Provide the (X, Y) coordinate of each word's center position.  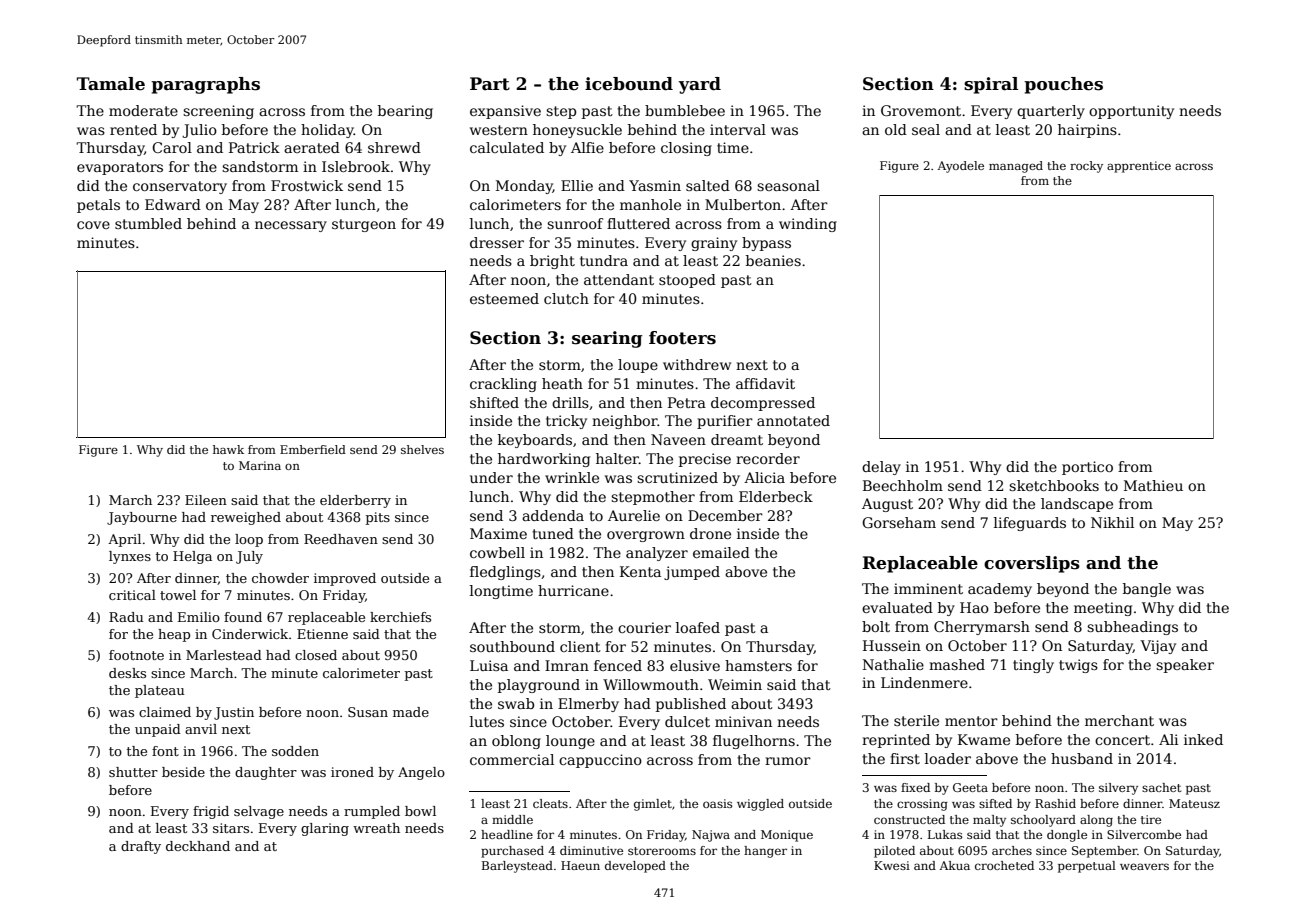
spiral (991, 85)
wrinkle (572, 477)
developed (635, 867)
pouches (1063, 85)
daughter (266, 773)
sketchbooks (1054, 485)
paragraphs (205, 85)
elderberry (355, 501)
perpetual (1087, 867)
